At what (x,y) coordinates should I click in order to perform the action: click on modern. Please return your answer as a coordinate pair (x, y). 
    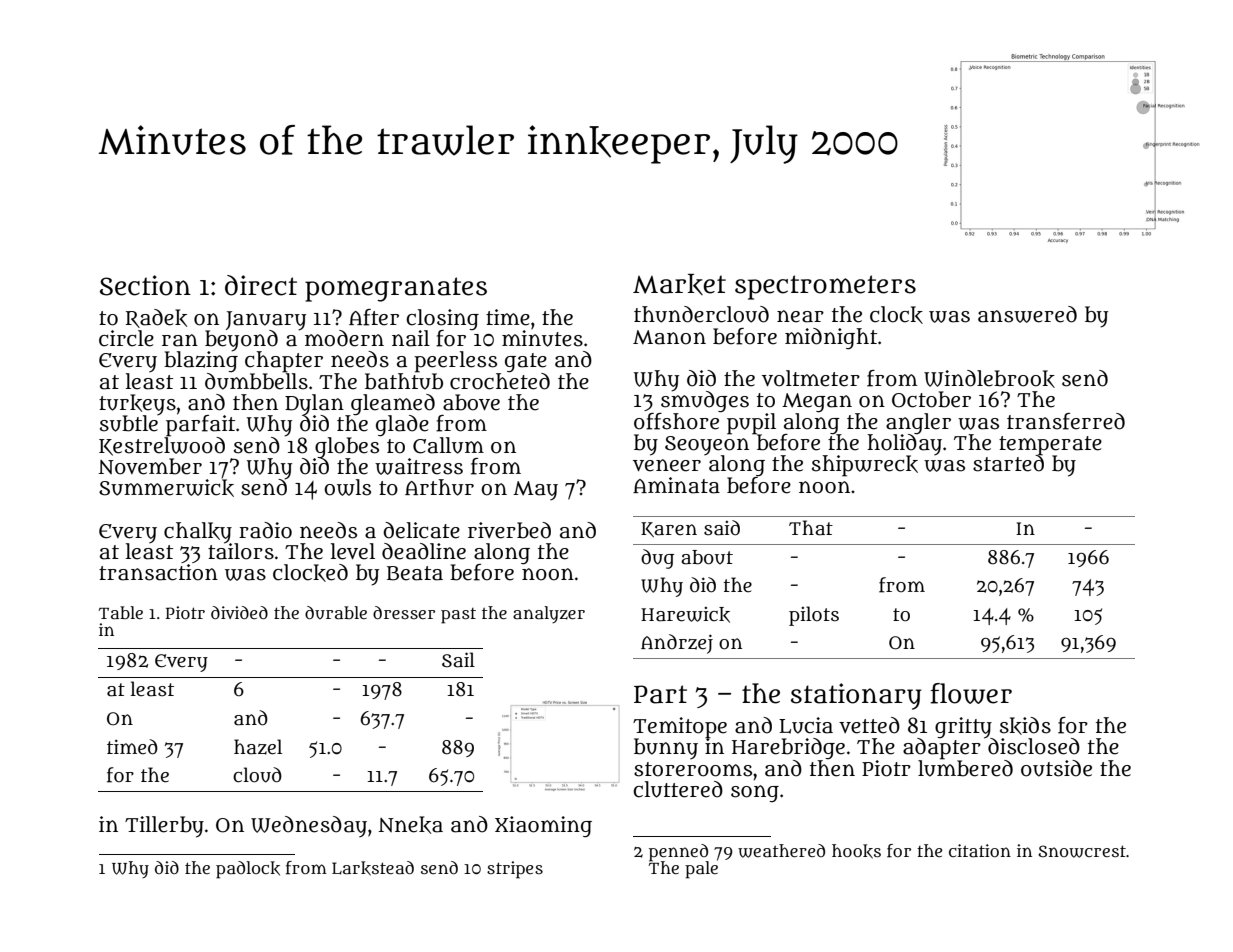
    Looking at the image, I should click on (344, 338).
